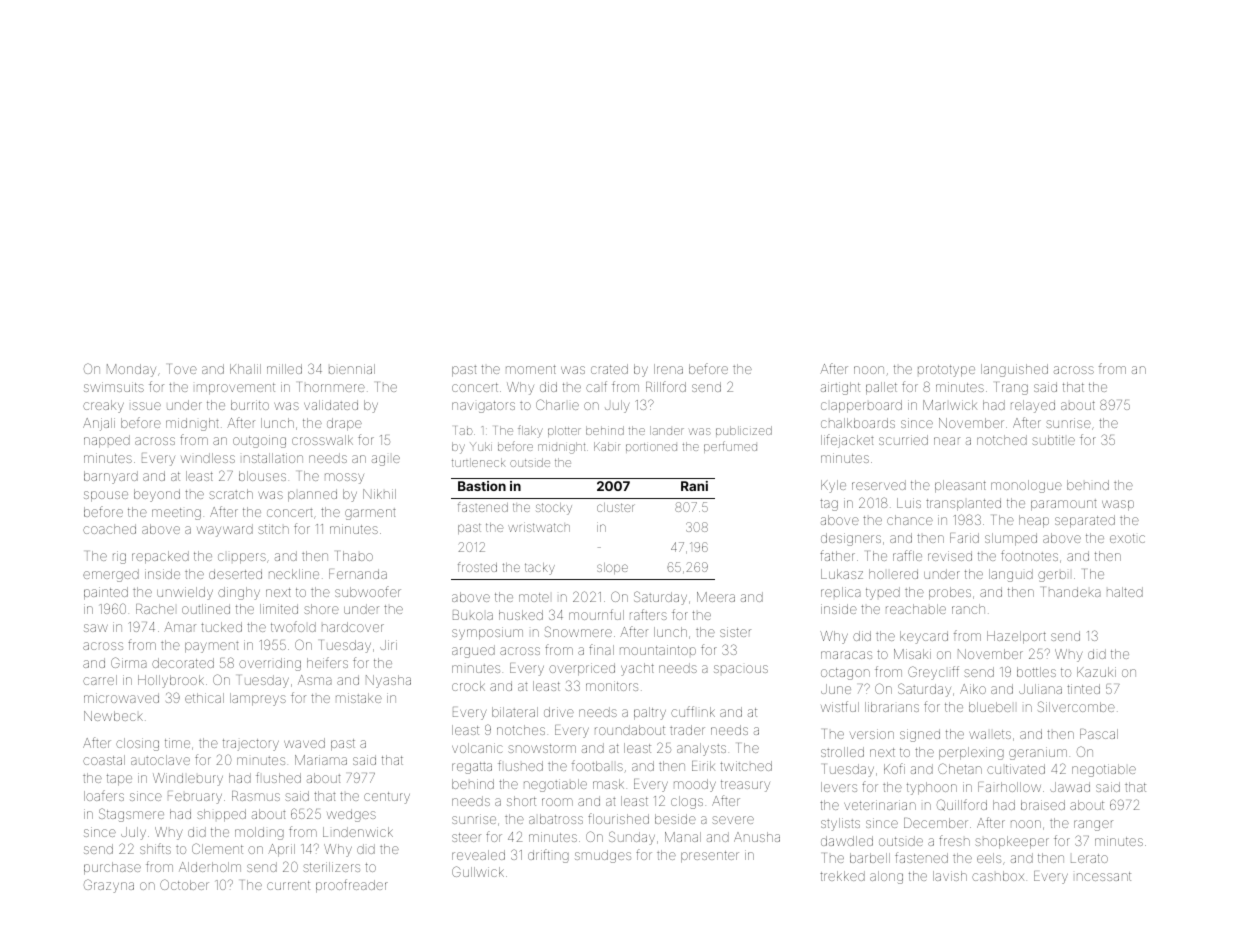  What do you see at coordinates (355, 556) in the image?
I see `Thabo` at bounding box center [355, 556].
